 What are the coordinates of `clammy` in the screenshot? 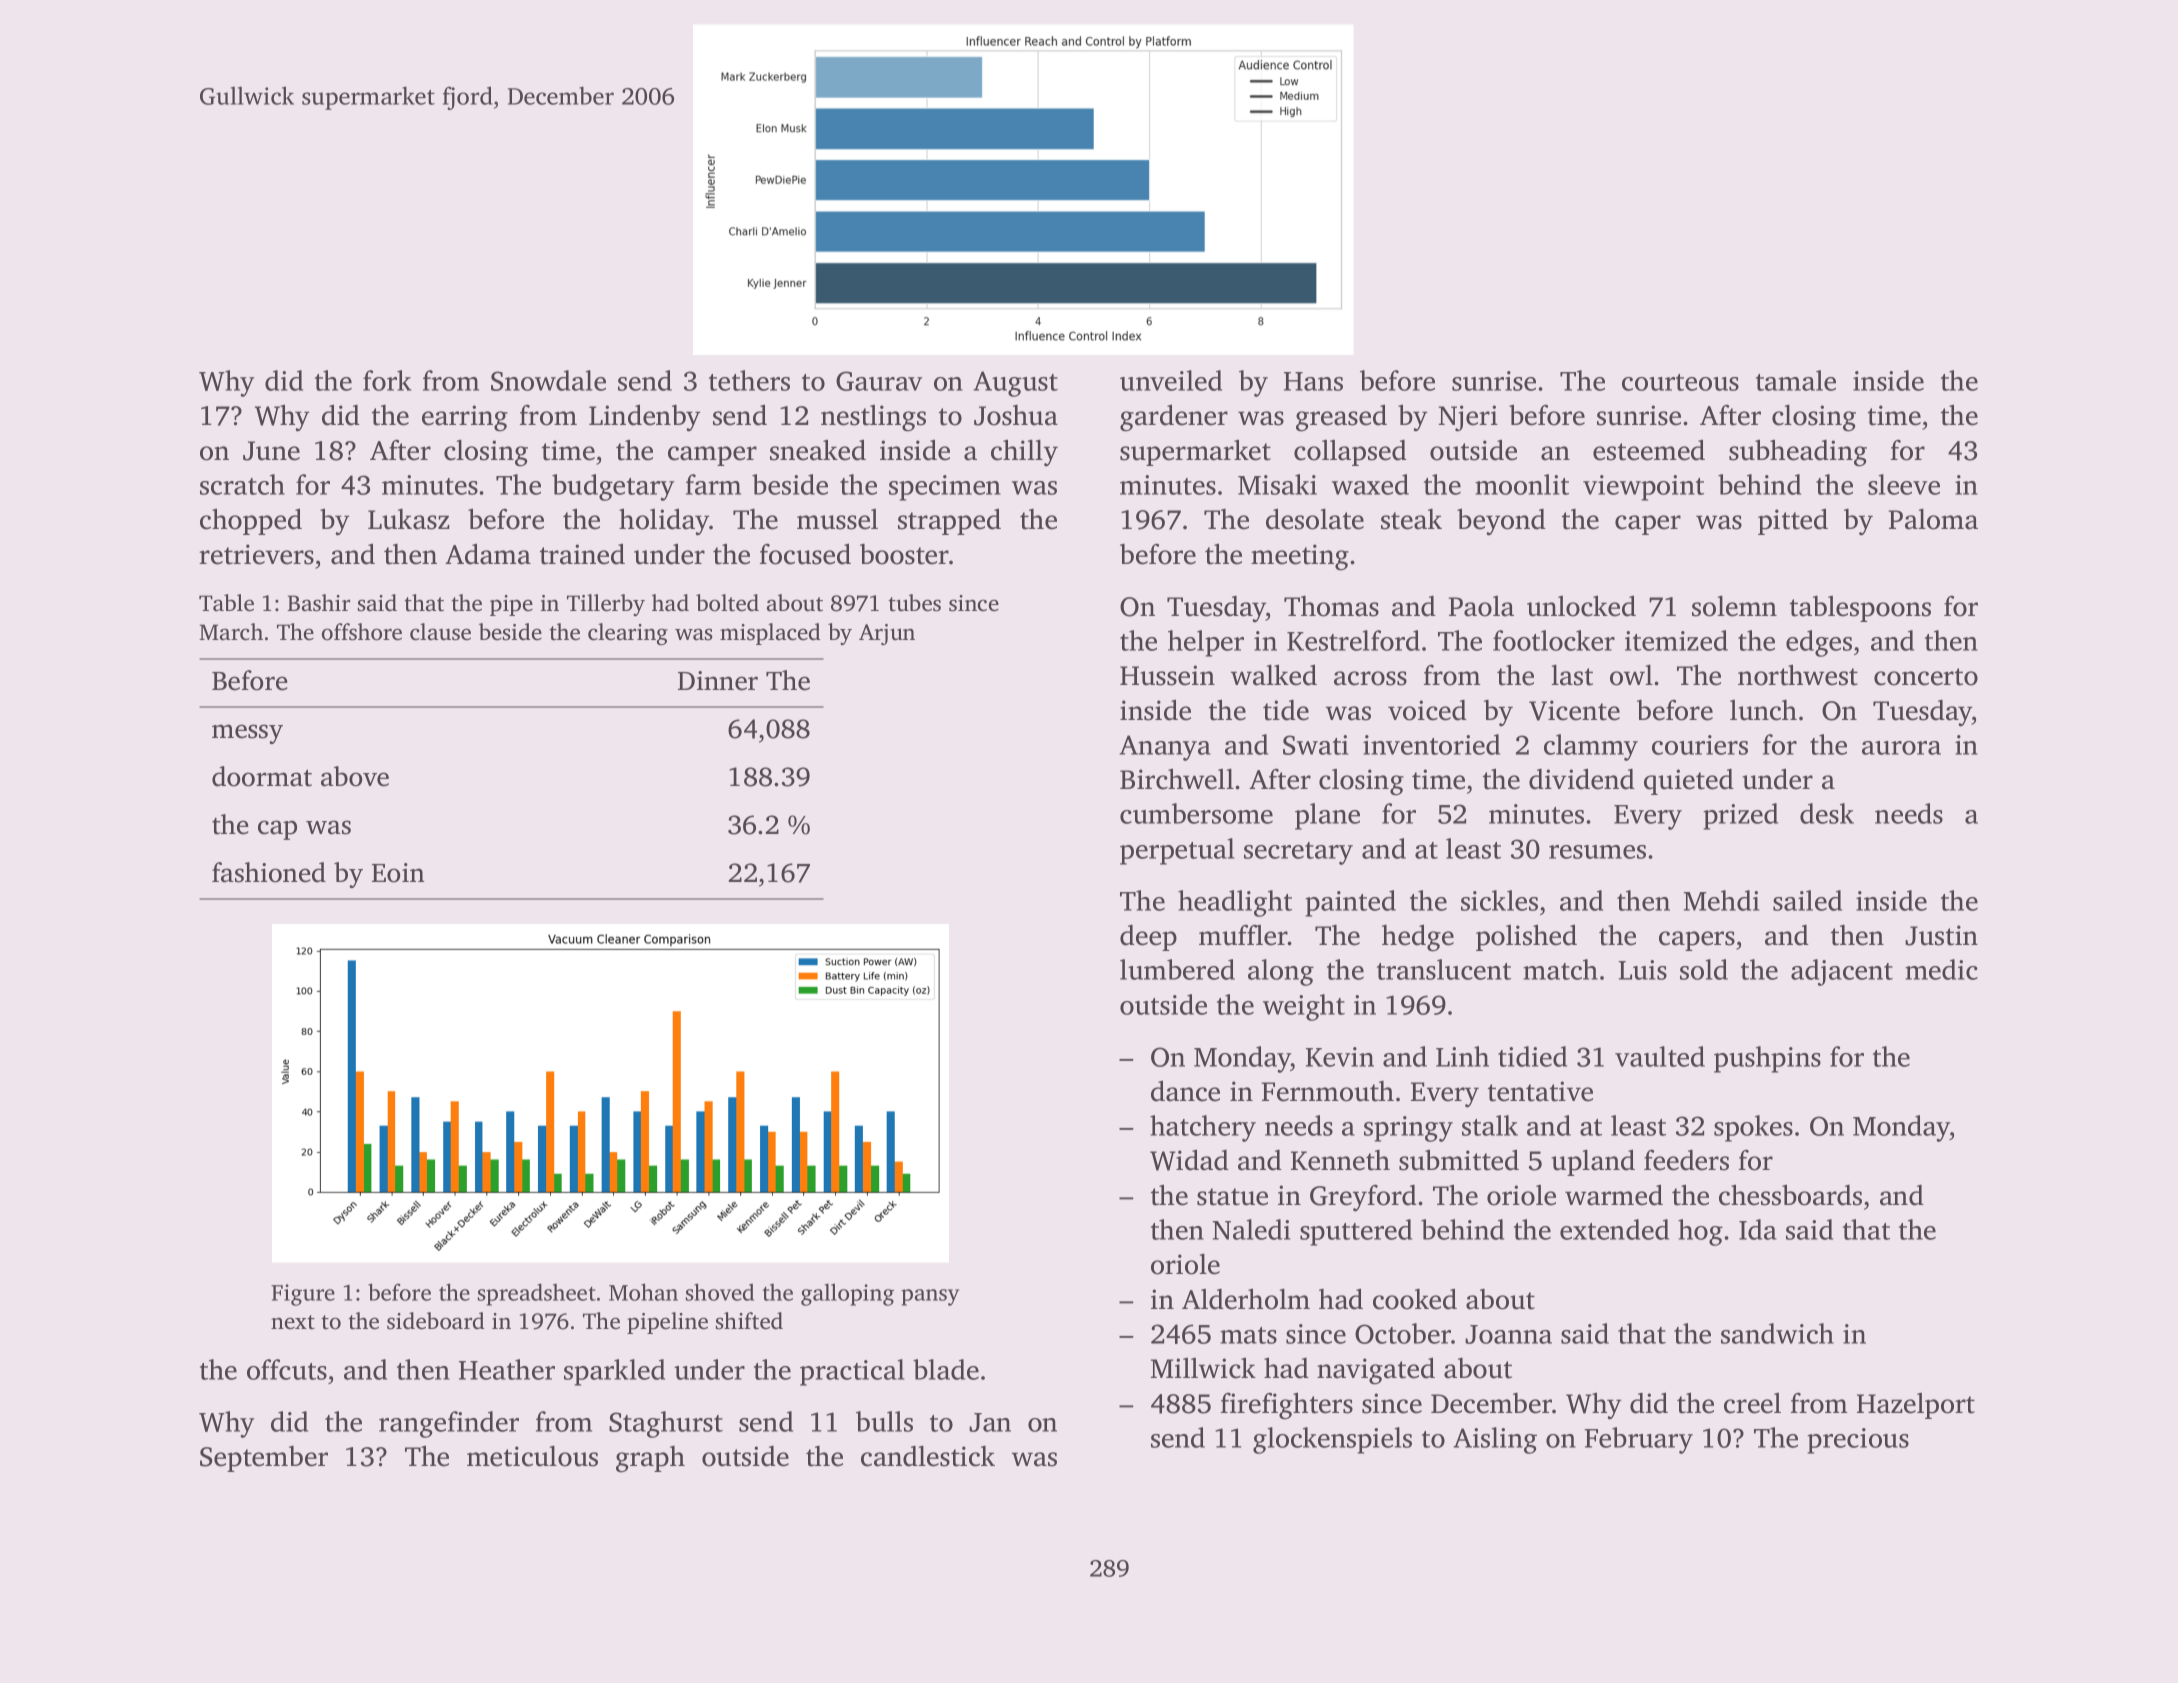 It's located at (1591, 747).
